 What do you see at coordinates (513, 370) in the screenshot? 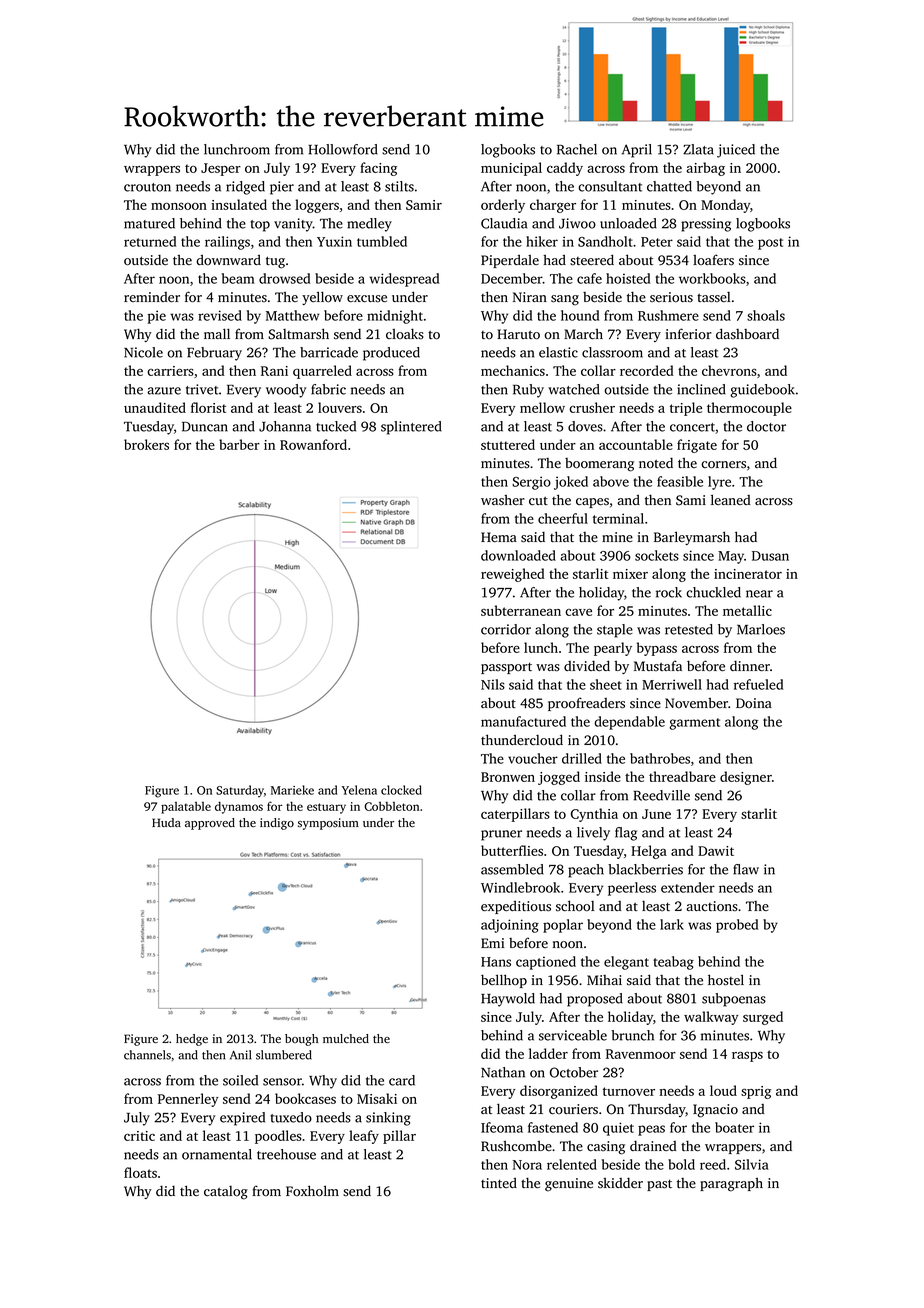
I see `mechanics` at bounding box center [513, 370].
